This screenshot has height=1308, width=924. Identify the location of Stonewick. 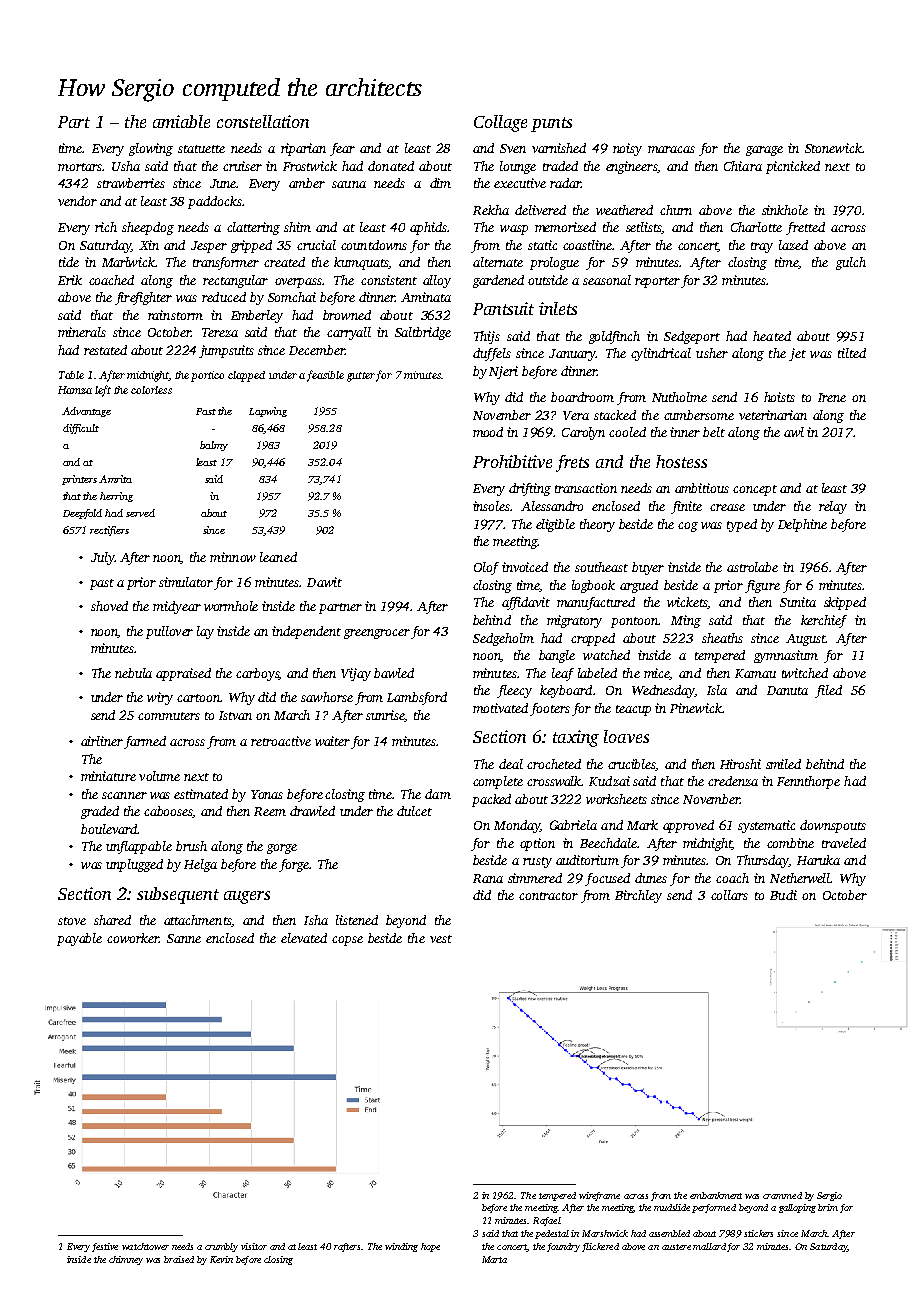
(833, 148).
